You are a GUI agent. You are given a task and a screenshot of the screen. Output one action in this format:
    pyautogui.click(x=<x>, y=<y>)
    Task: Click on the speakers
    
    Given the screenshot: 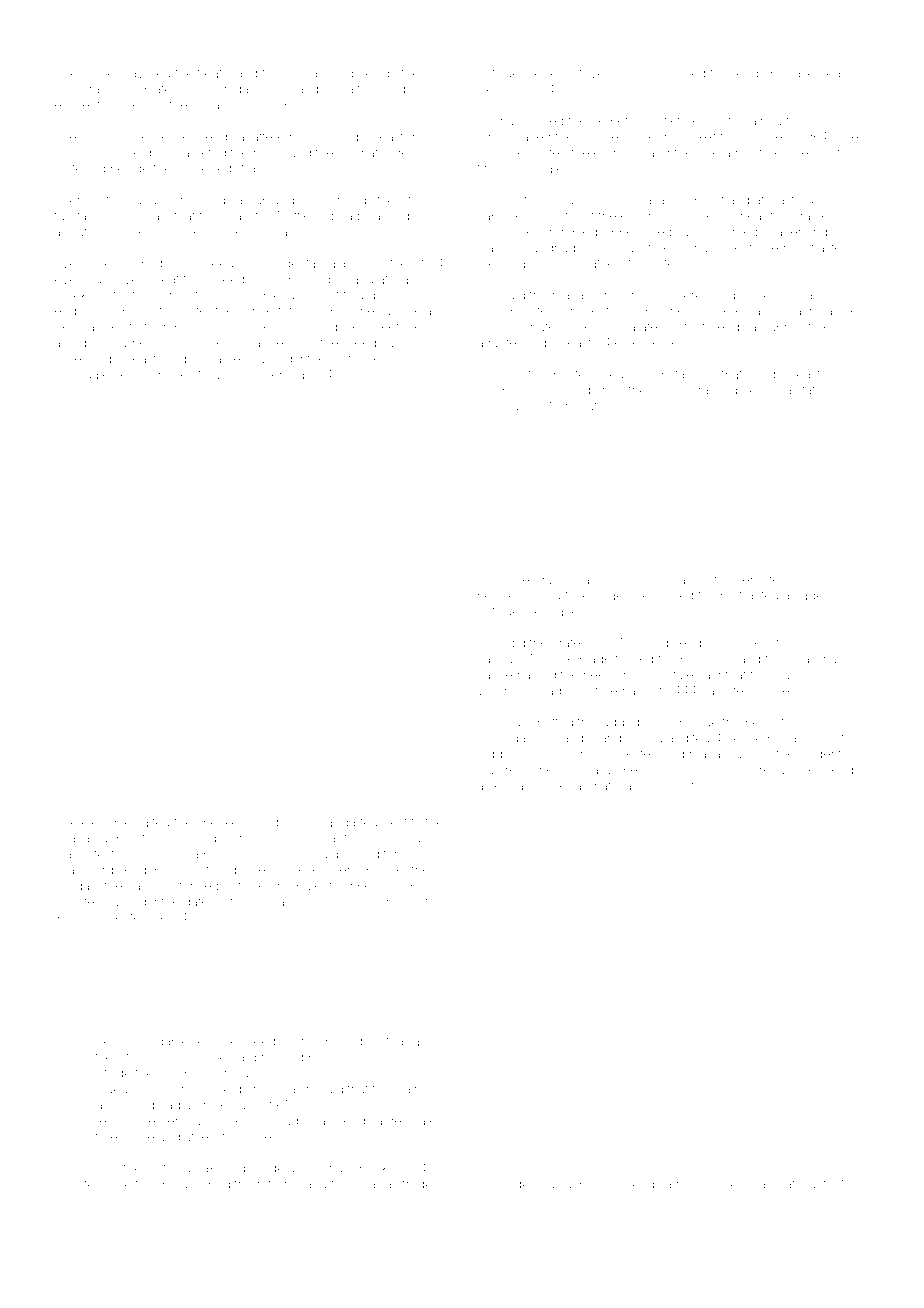 What is the action you would take?
    pyautogui.click(x=223, y=823)
